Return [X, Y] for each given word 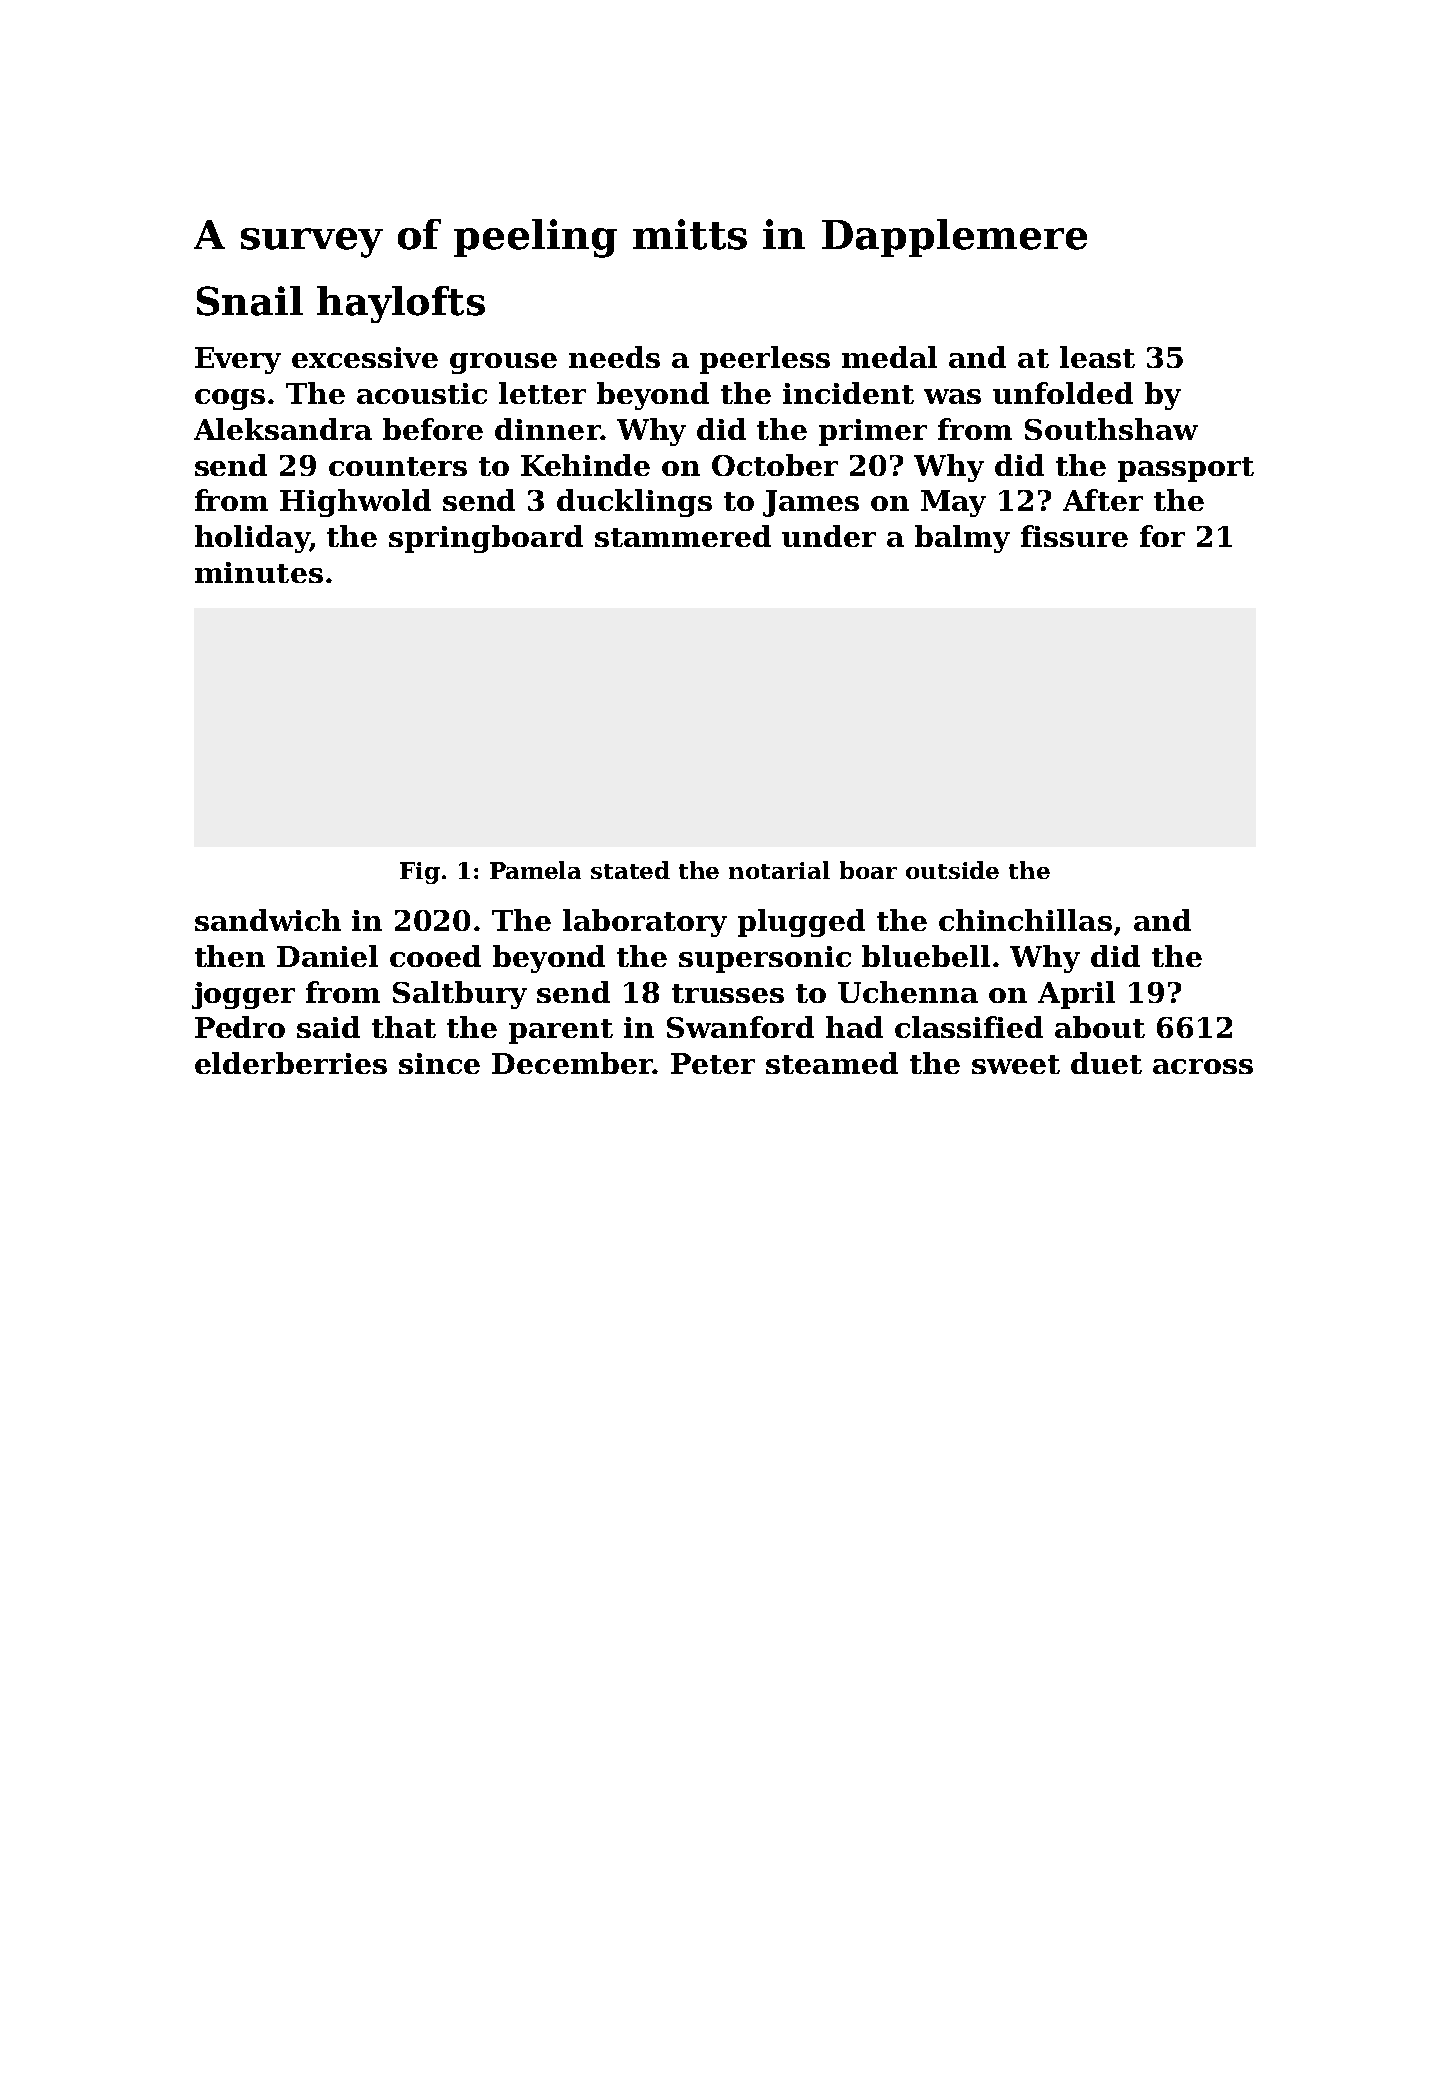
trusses [728, 993]
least [1097, 357]
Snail [250, 301]
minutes [259, 572]
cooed [435, 956]
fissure [1074, 536]
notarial [779, 870]
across [1203, 1066]
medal [889, 357]
